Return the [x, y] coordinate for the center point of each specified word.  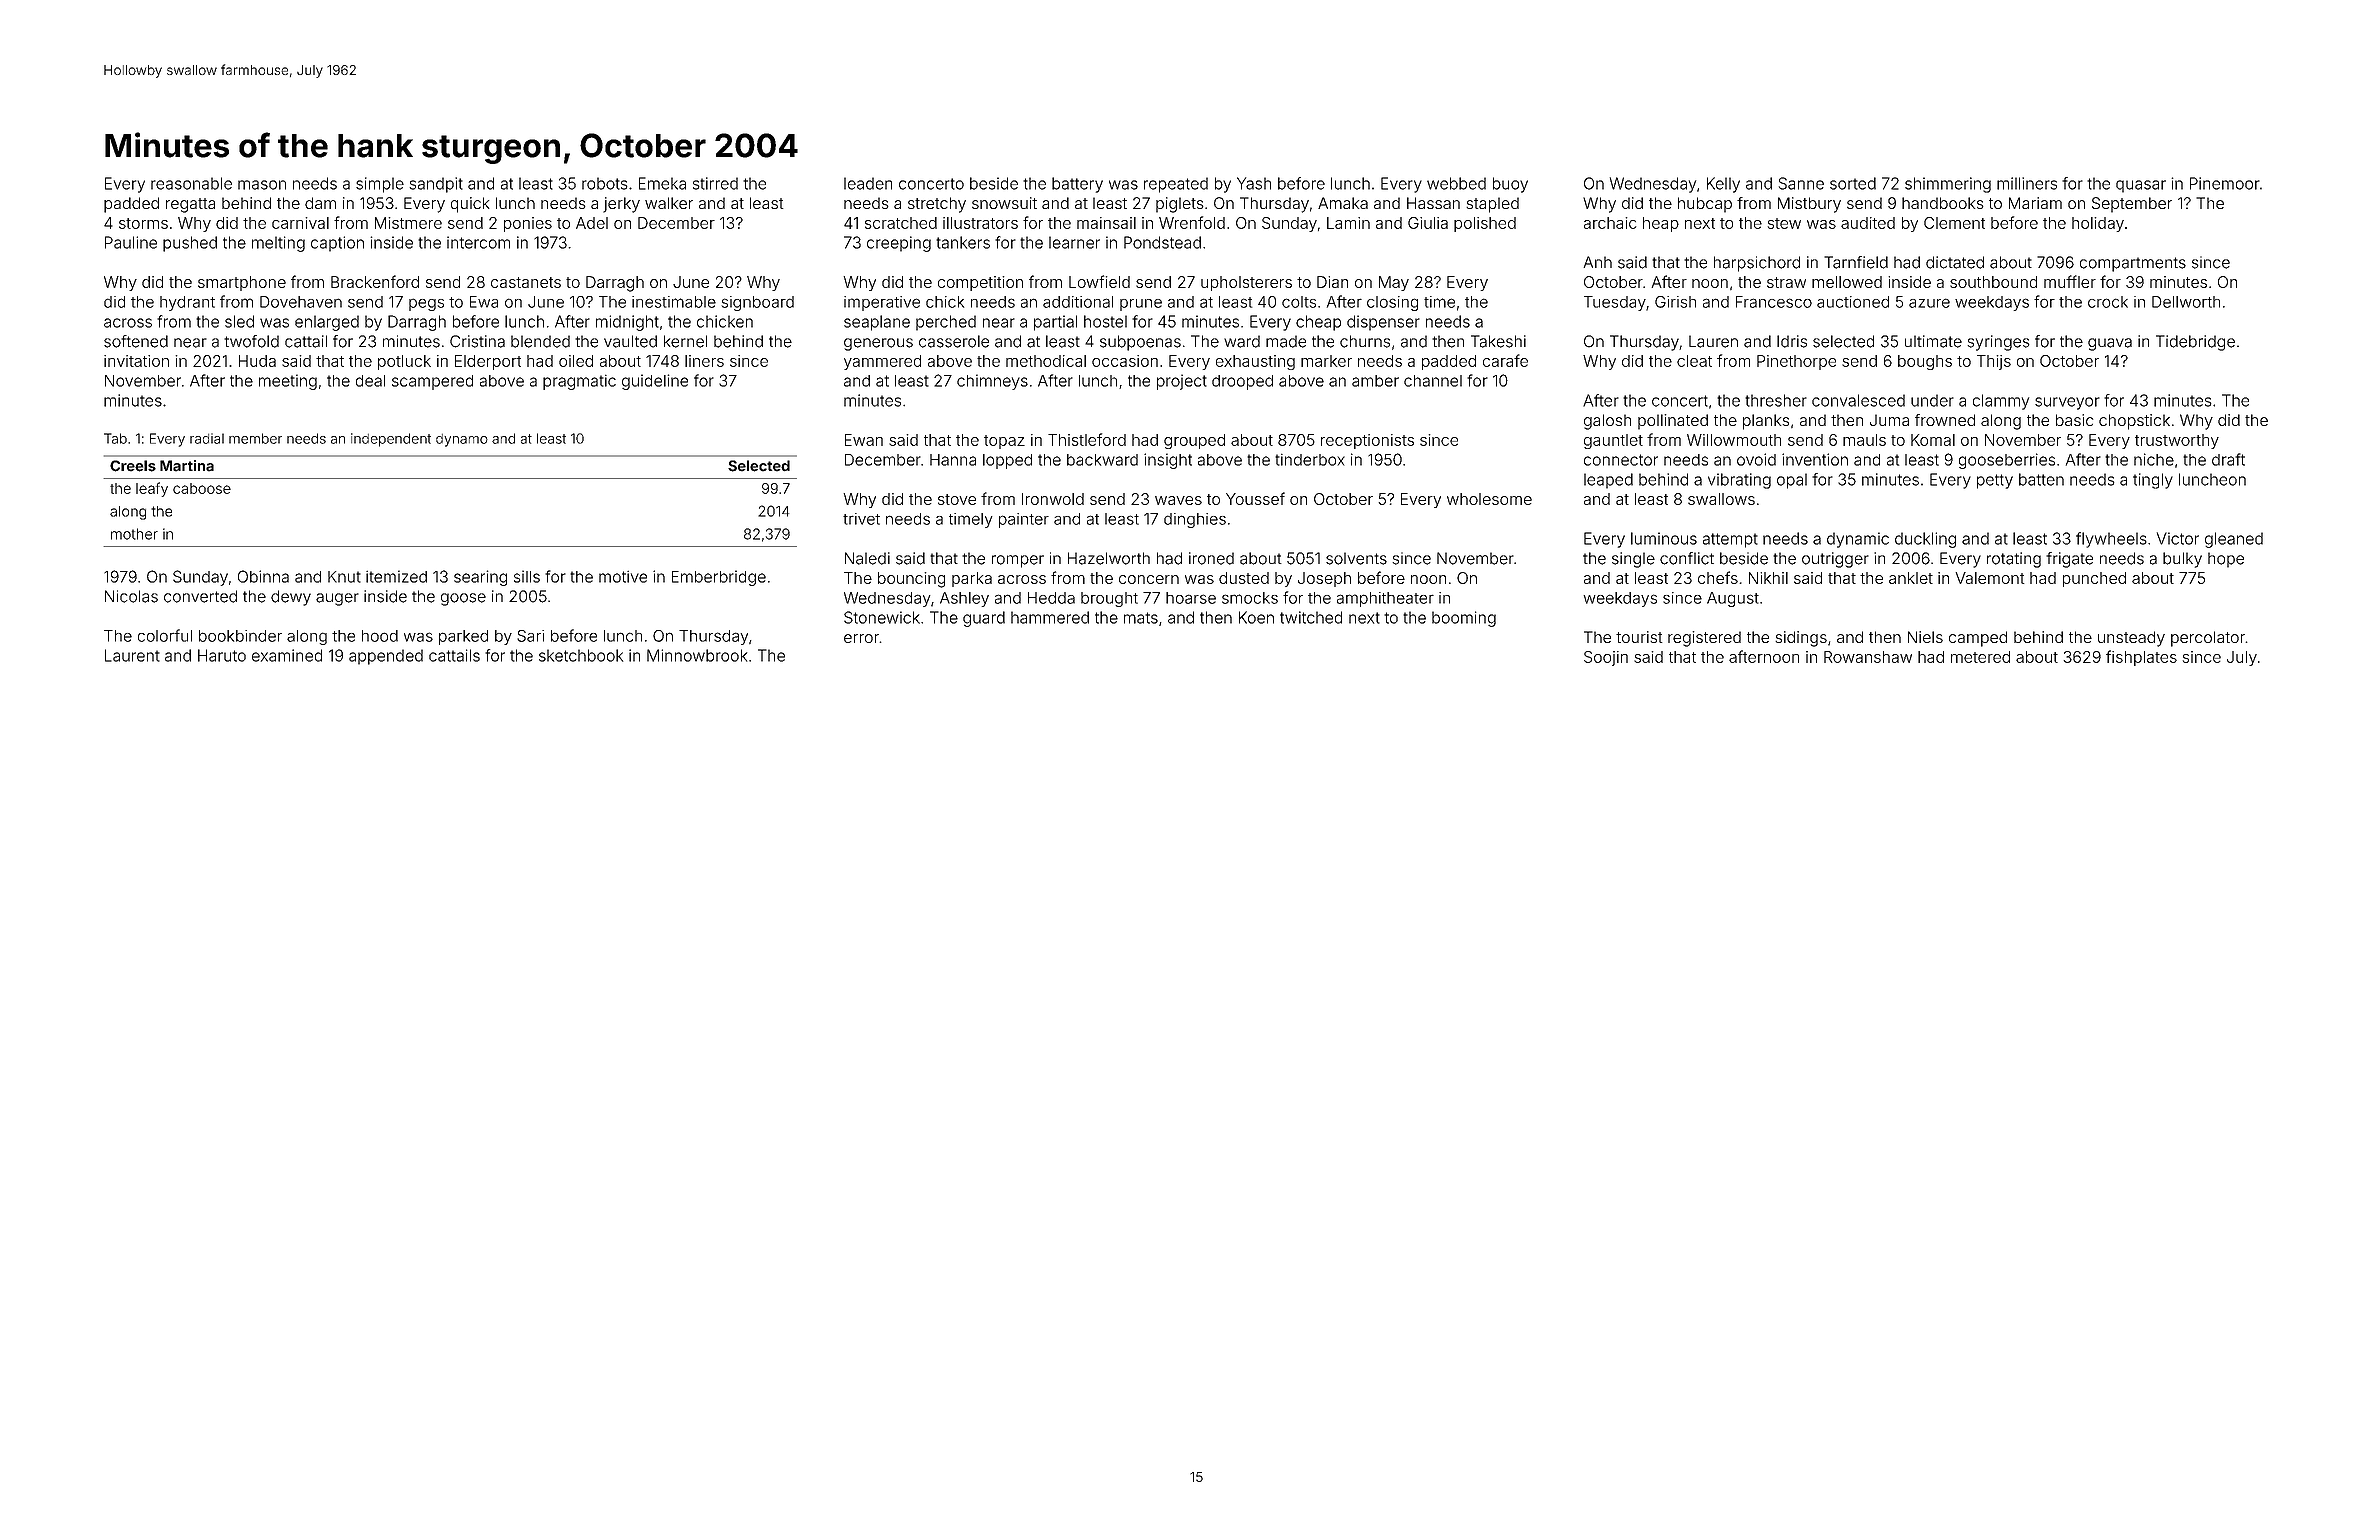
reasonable [191, 183]
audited [1868, 223]
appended [386, 657]
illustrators [980, 223]
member [255, 438]
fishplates [2141, 658]
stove [957, 499]
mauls [1864, 440]
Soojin [1606, 658]
